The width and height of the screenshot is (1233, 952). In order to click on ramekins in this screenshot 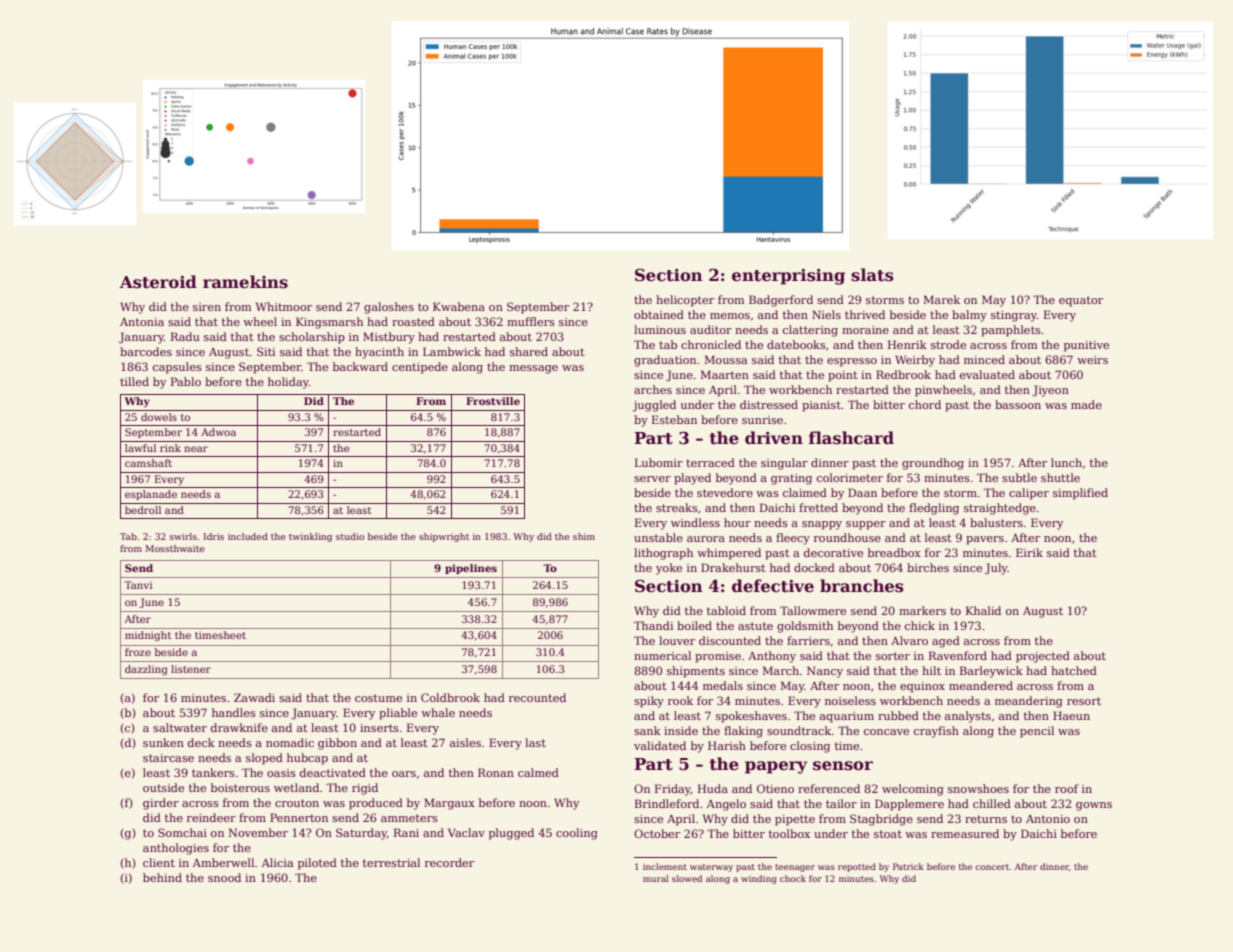, I will do `click(245, 282)`.
